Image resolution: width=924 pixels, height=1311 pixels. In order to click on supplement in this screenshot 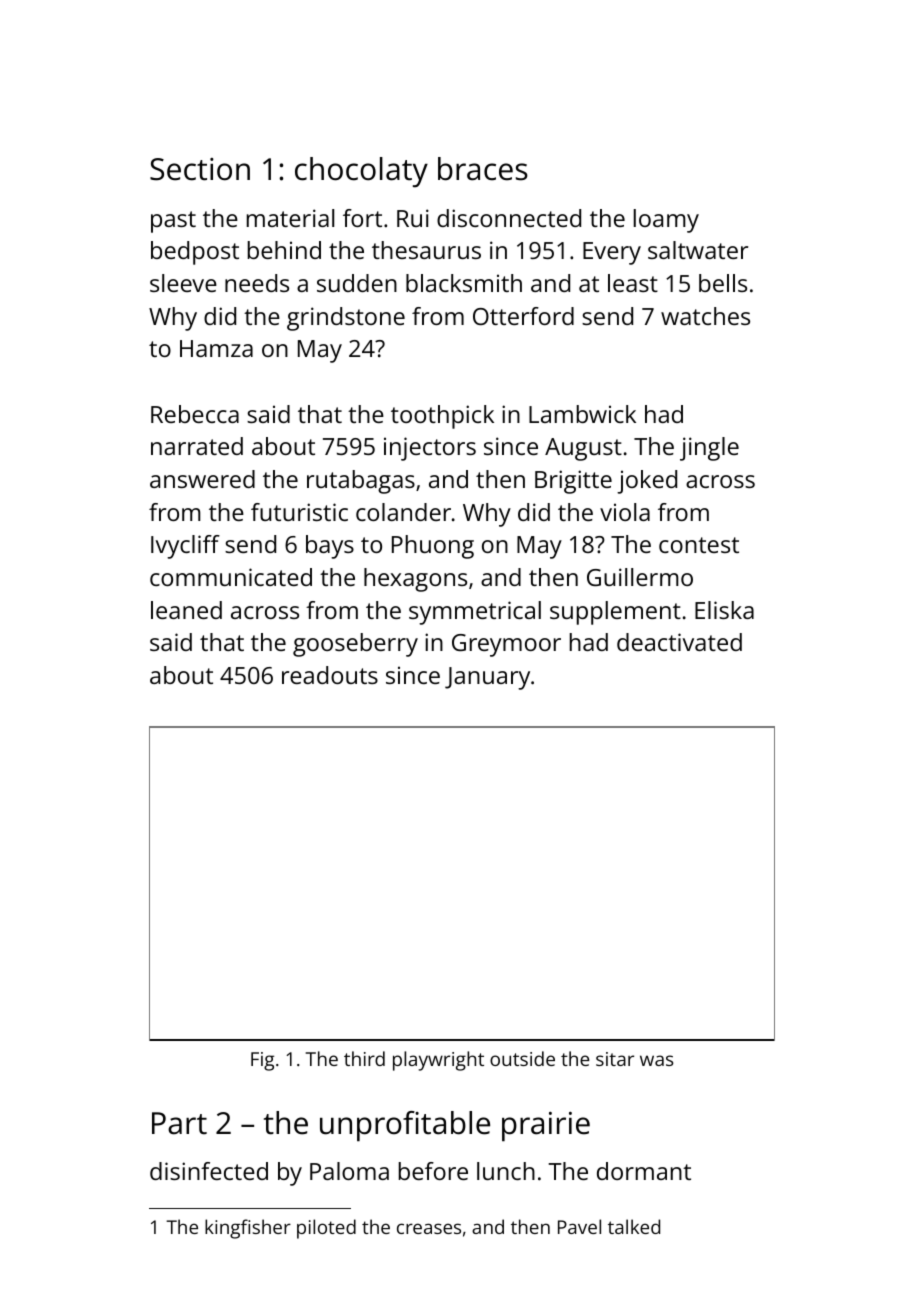, I will do `click(615, 613)`.
